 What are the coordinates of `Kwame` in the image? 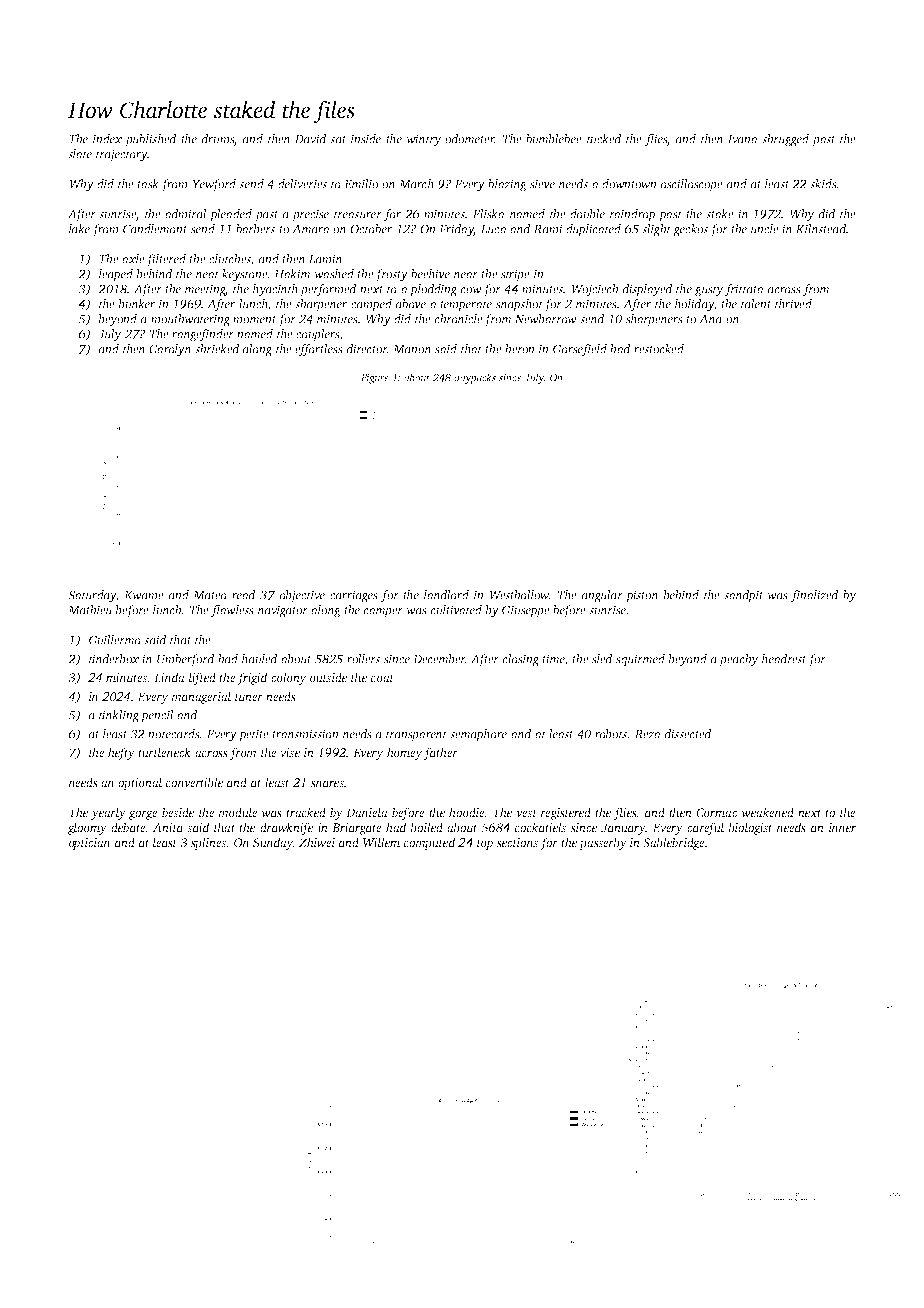 It's located at (144, 595).
